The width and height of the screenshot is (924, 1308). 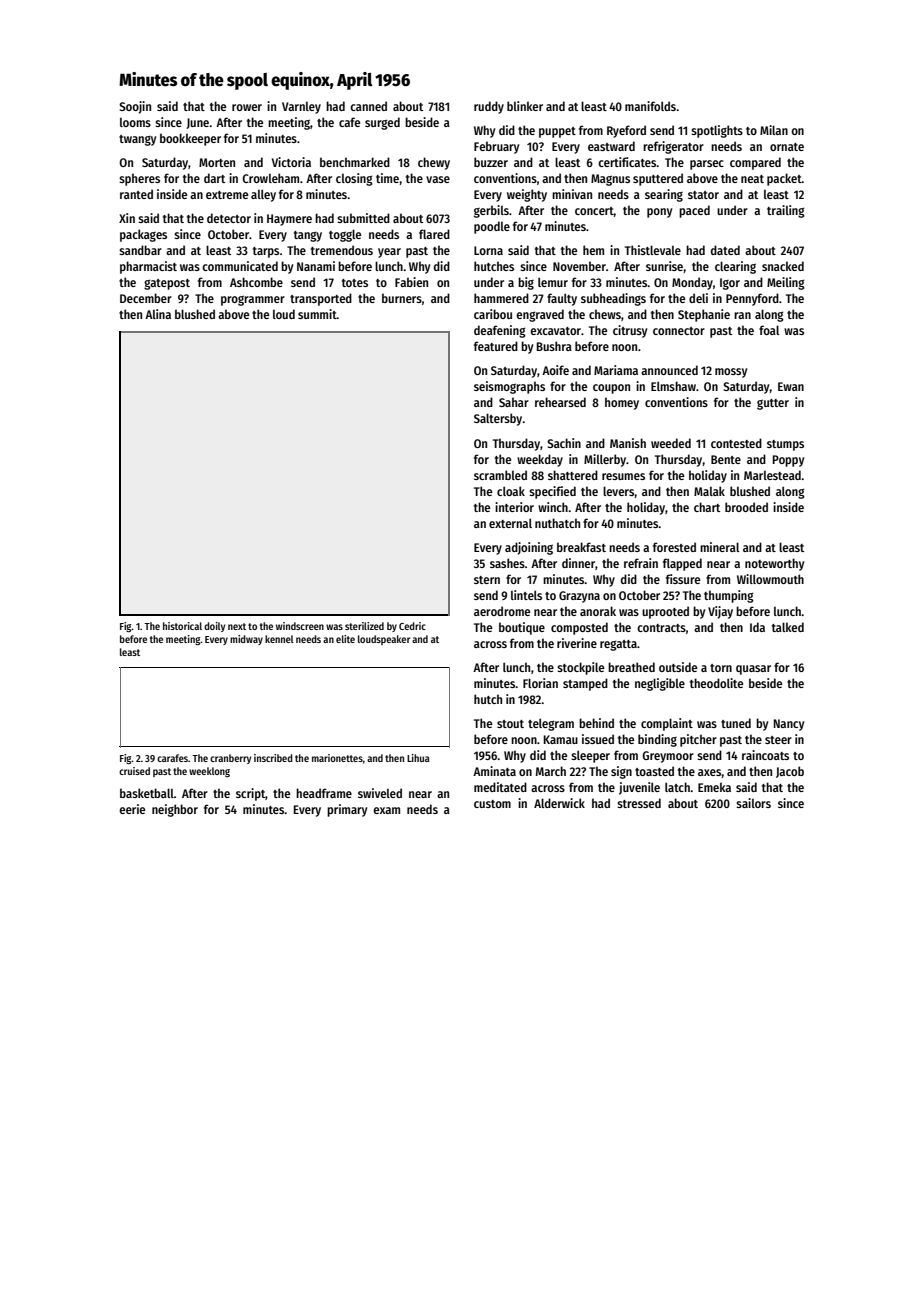 I want to click on chart, so click(x=707, y=507).
